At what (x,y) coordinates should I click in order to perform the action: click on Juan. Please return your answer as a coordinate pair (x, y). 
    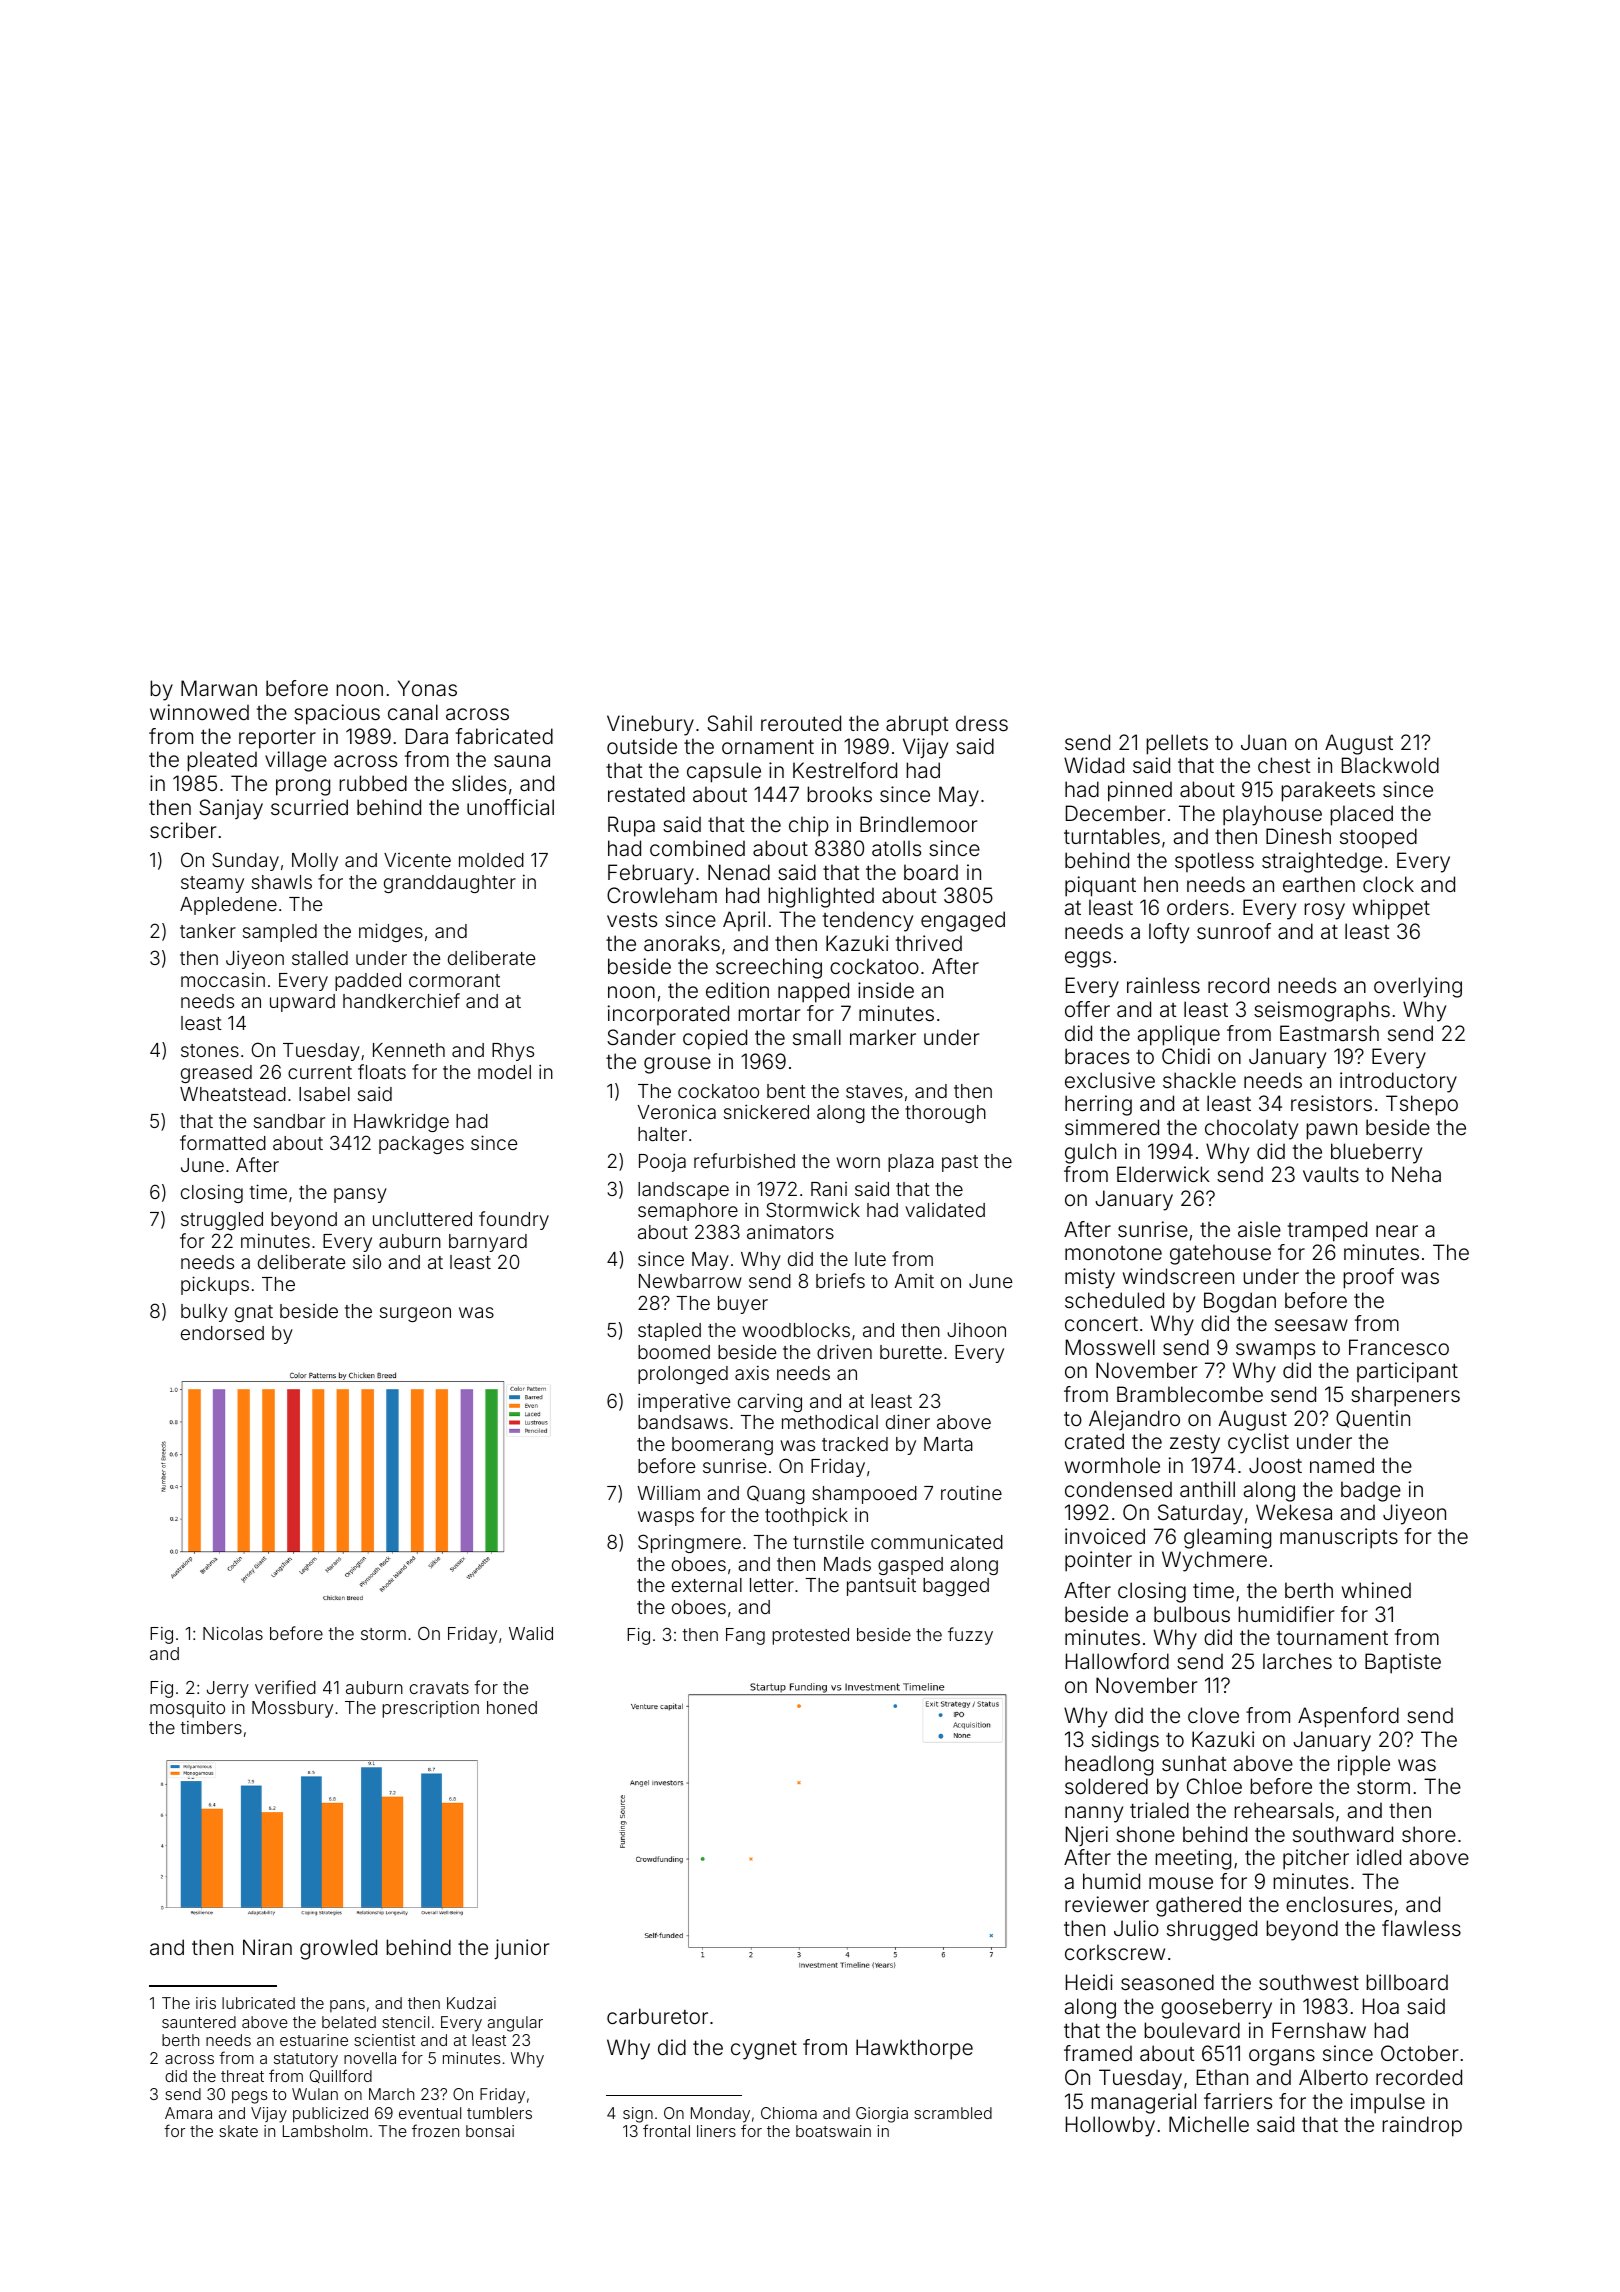
    Looking at the image, I should click on (1263, 742).
